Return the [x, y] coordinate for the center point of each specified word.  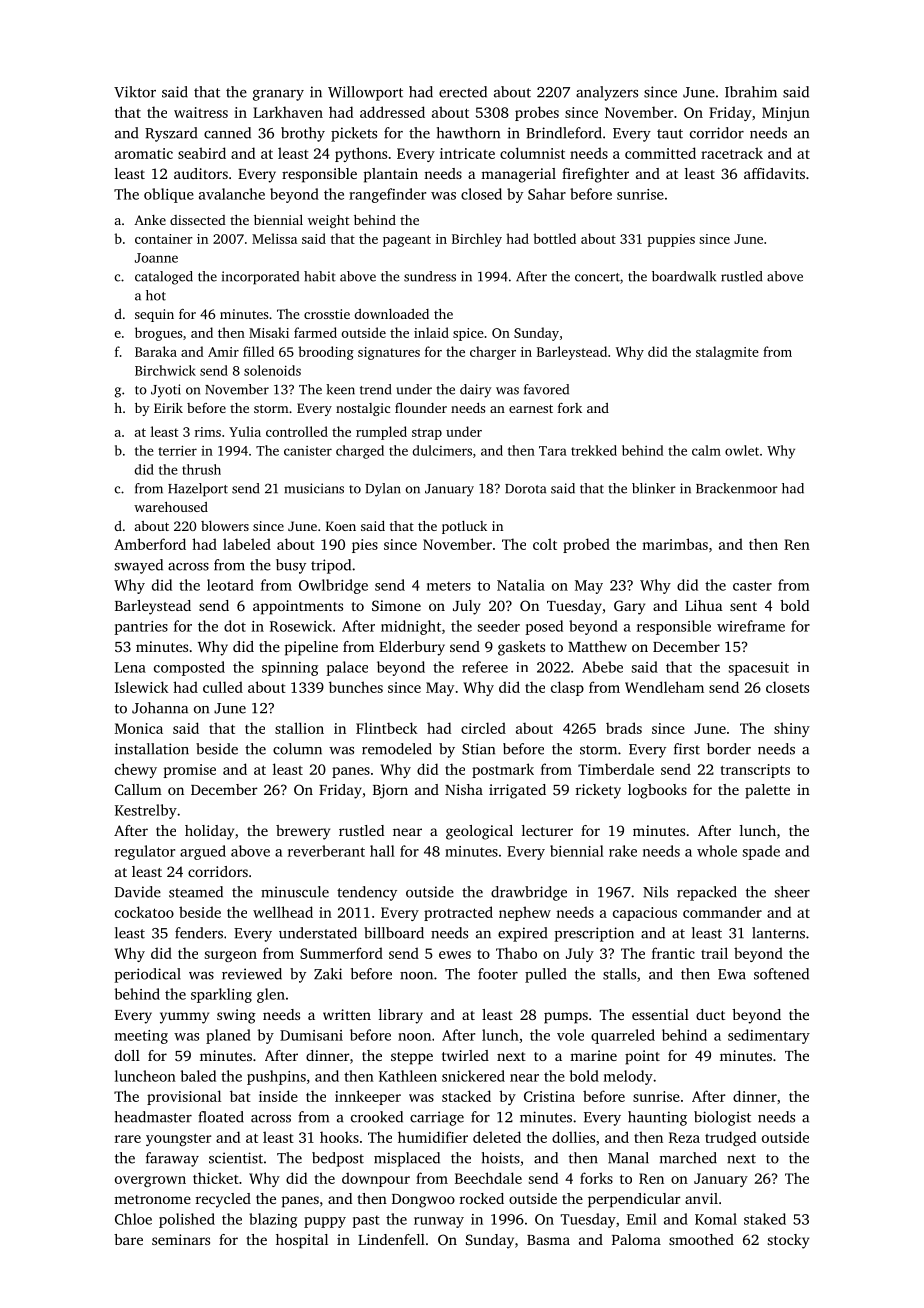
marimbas [675, 544]
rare [128, 1139]
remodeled [397, 749]
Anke [150, 220]
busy [291, 566]
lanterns [778, 933]
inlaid [431, 332]
